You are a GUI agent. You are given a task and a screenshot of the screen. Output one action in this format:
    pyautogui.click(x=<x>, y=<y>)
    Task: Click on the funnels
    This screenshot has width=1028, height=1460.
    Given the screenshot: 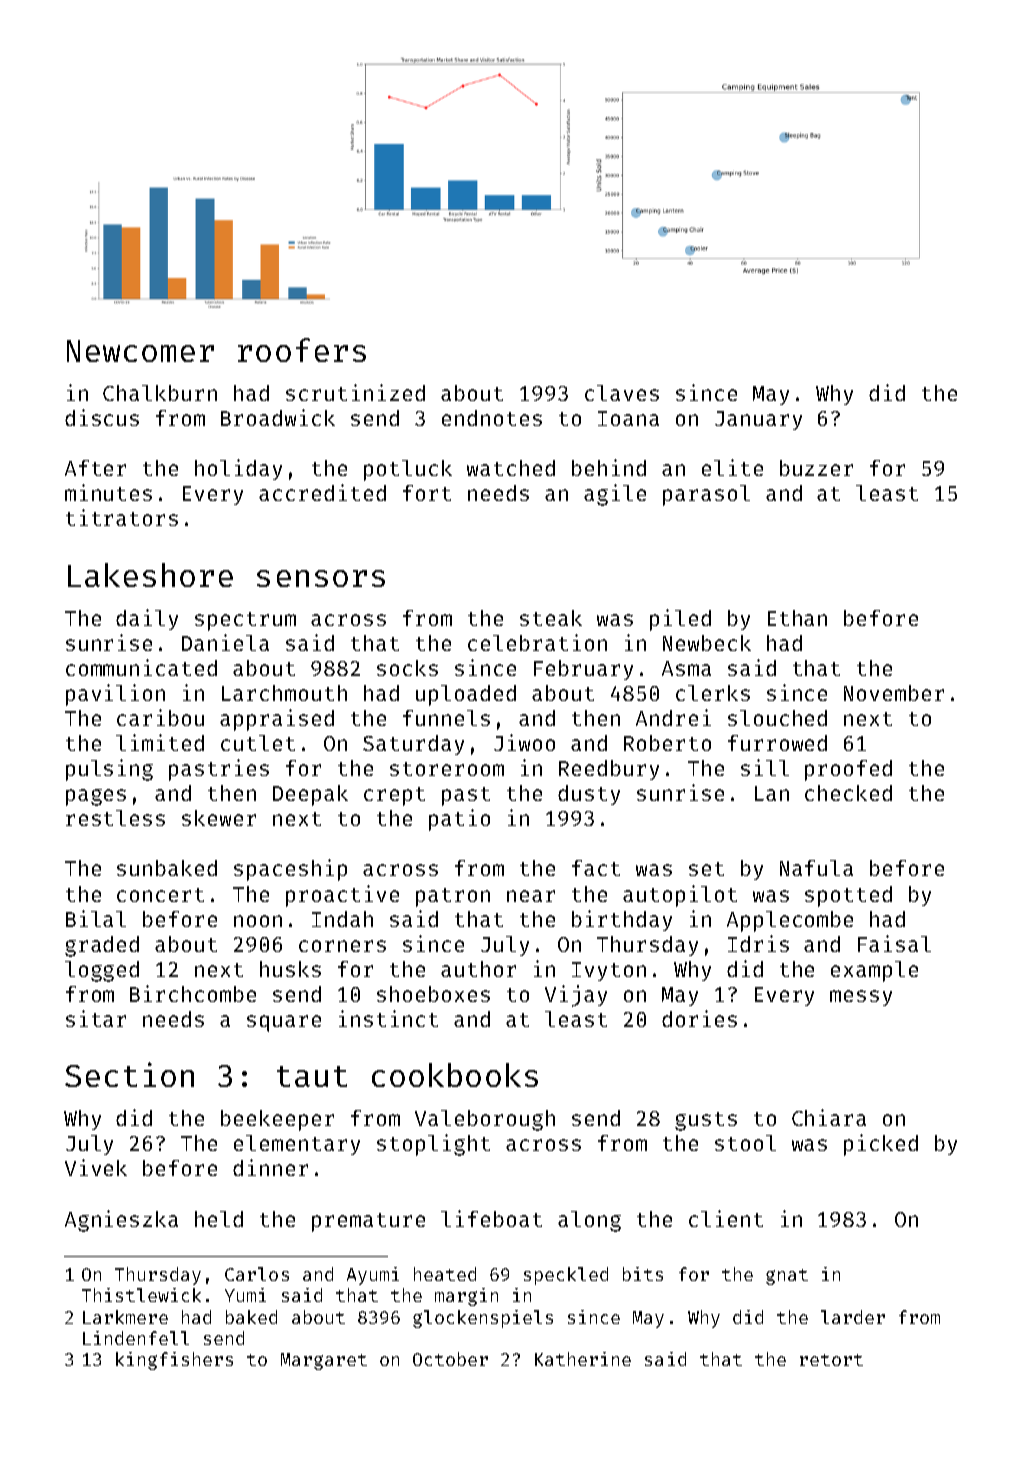 What is the action you would take?
    pyautogui.click(x=446, y=718)
